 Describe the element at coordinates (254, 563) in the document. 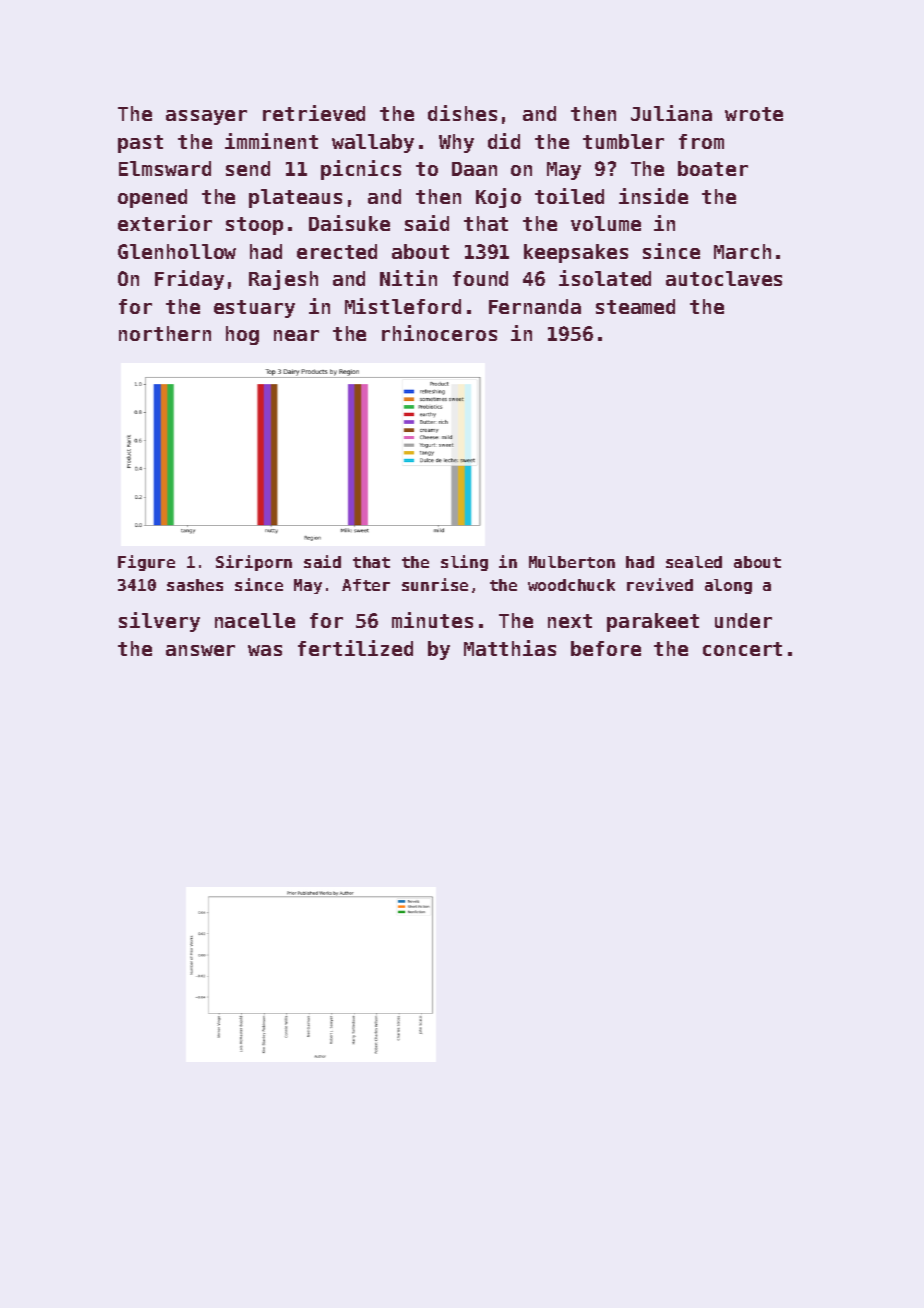

I see `Siriporn` at that location.
